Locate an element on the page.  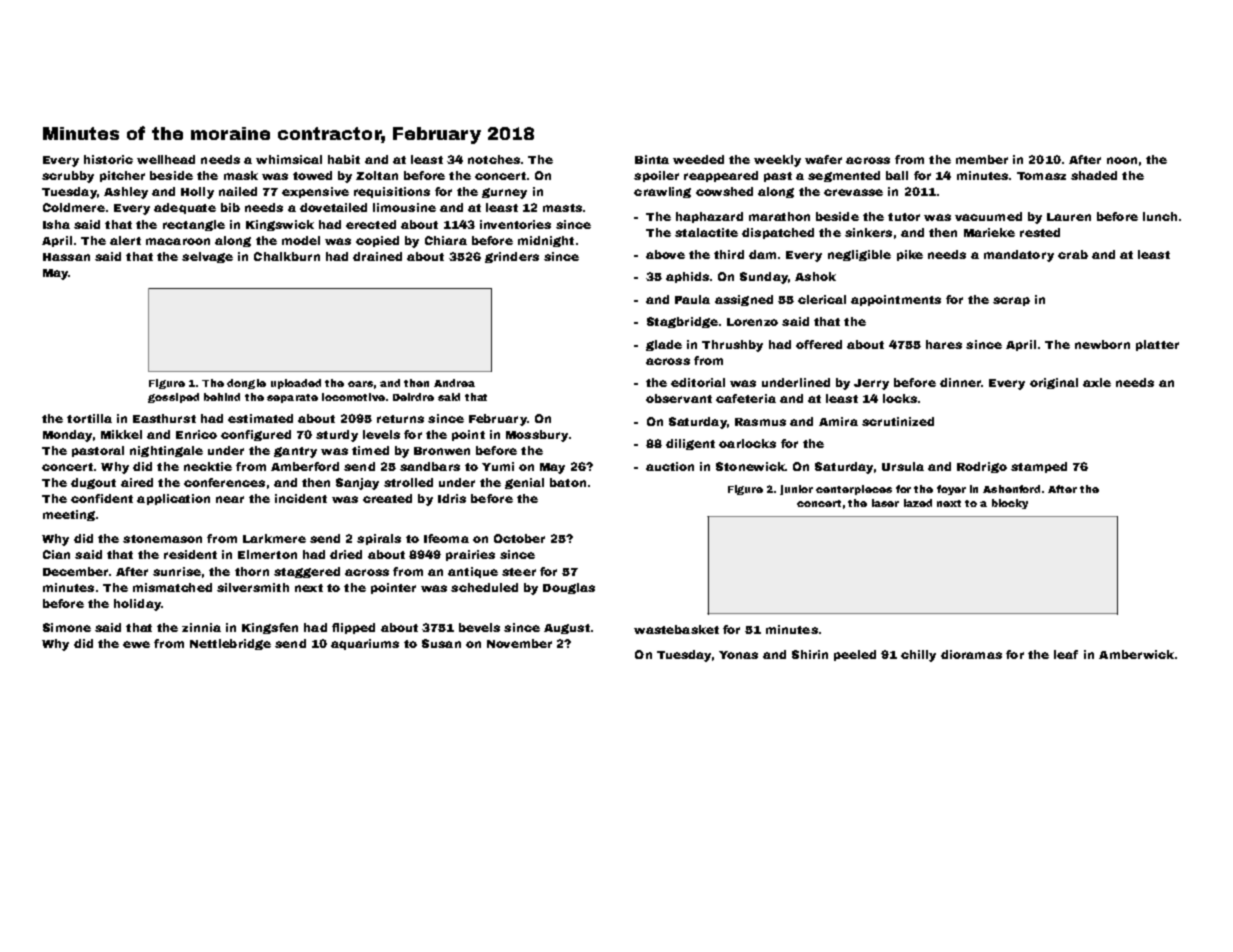
stonemason is located at coordinates (162, 539).
